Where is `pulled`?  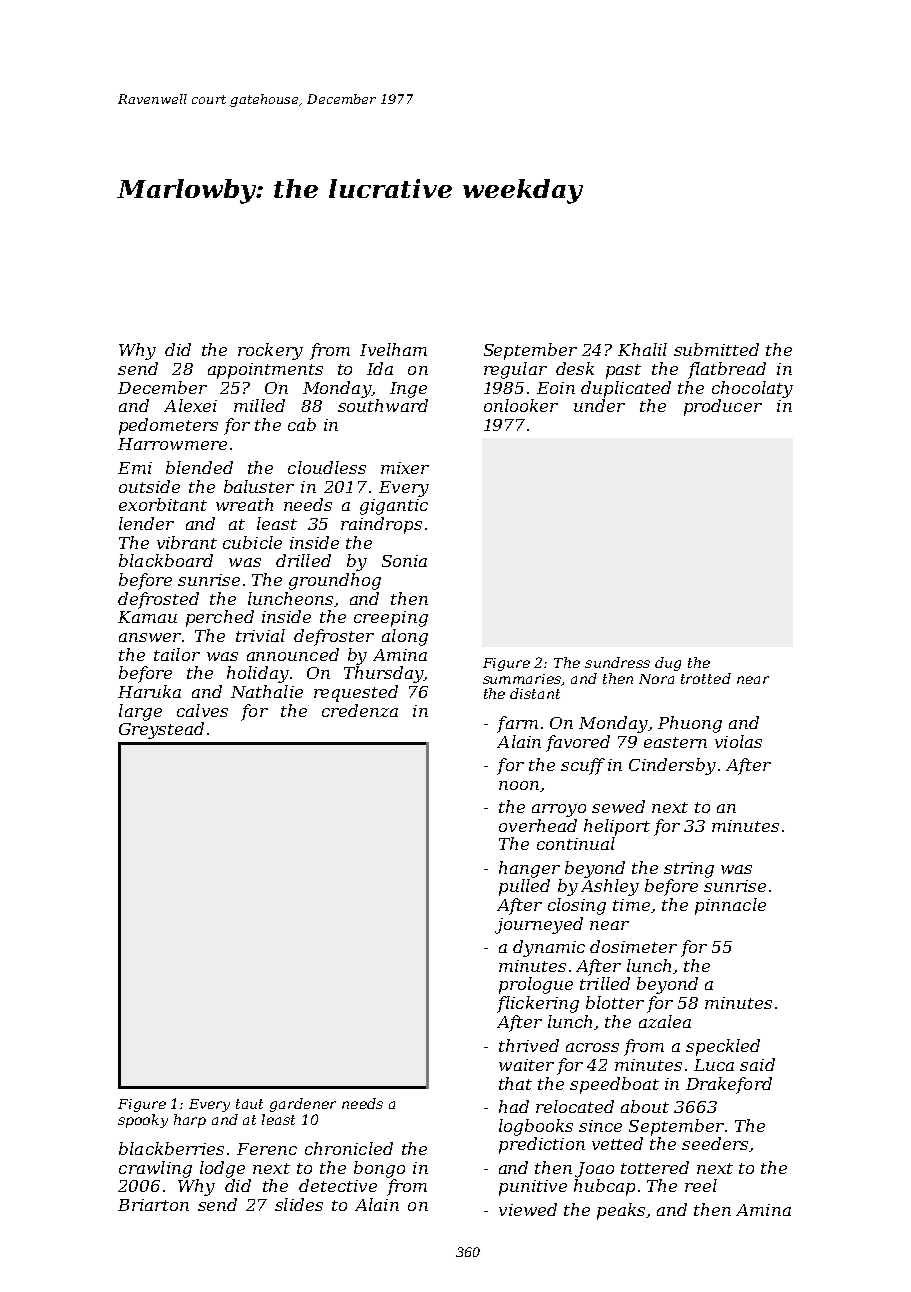
pulled is located at coordinates (524, 887).
